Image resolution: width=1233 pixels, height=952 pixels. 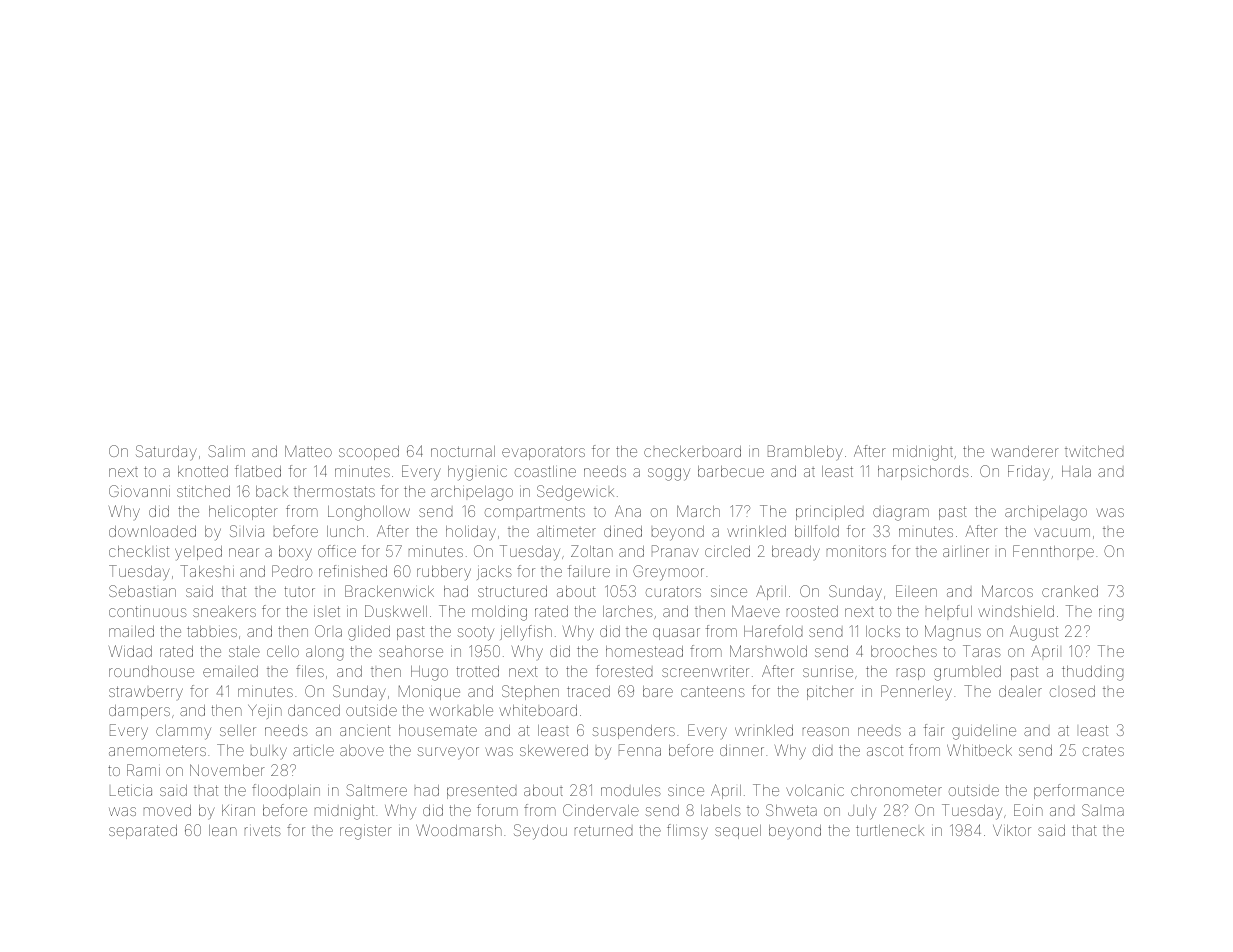 What do you see at coordinates (308, 451) in the screenshot?
I see `Matteo` at bounding box center [308, 451].
